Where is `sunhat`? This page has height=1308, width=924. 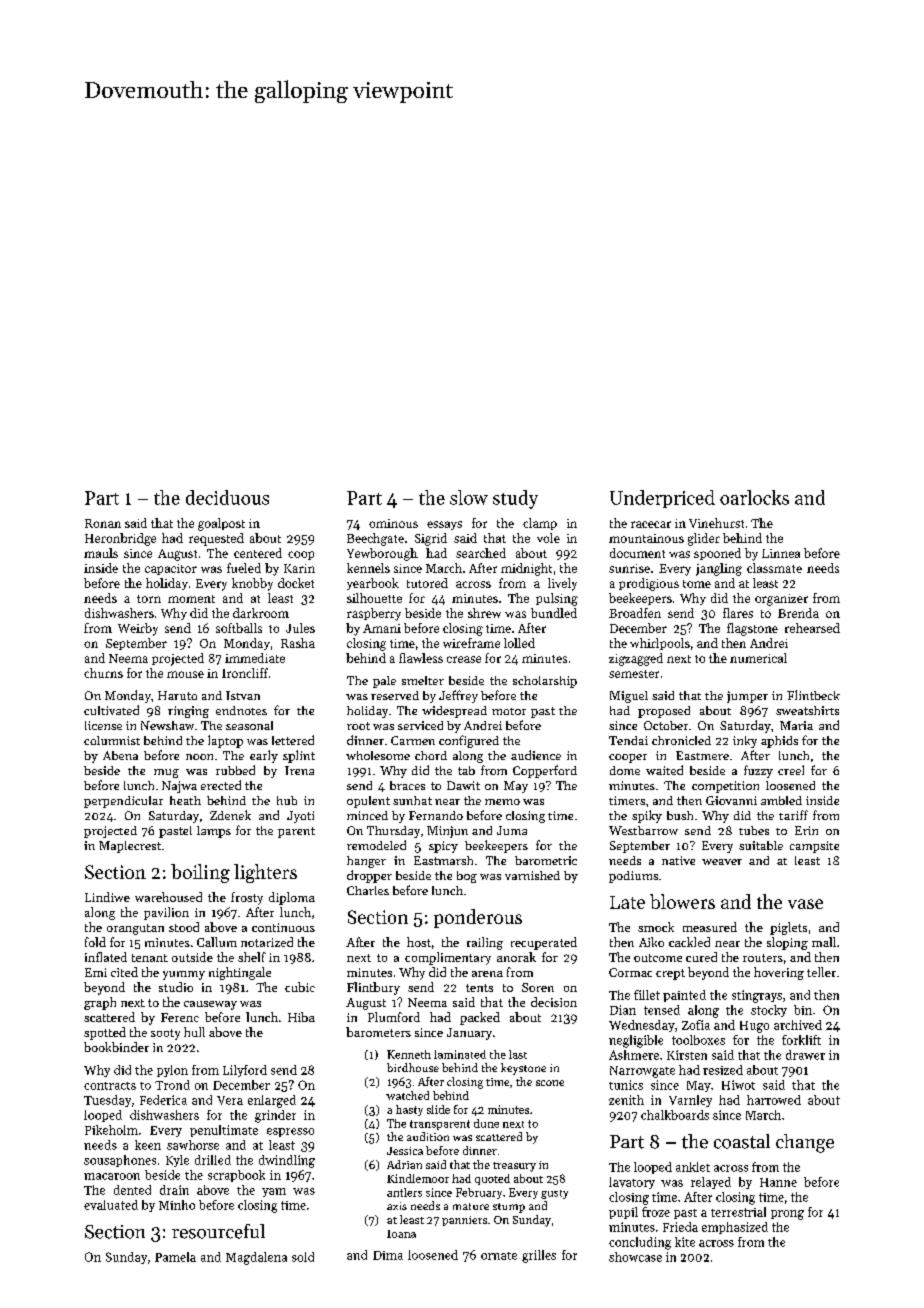
sunhat is located at coordinates (412, 800).
